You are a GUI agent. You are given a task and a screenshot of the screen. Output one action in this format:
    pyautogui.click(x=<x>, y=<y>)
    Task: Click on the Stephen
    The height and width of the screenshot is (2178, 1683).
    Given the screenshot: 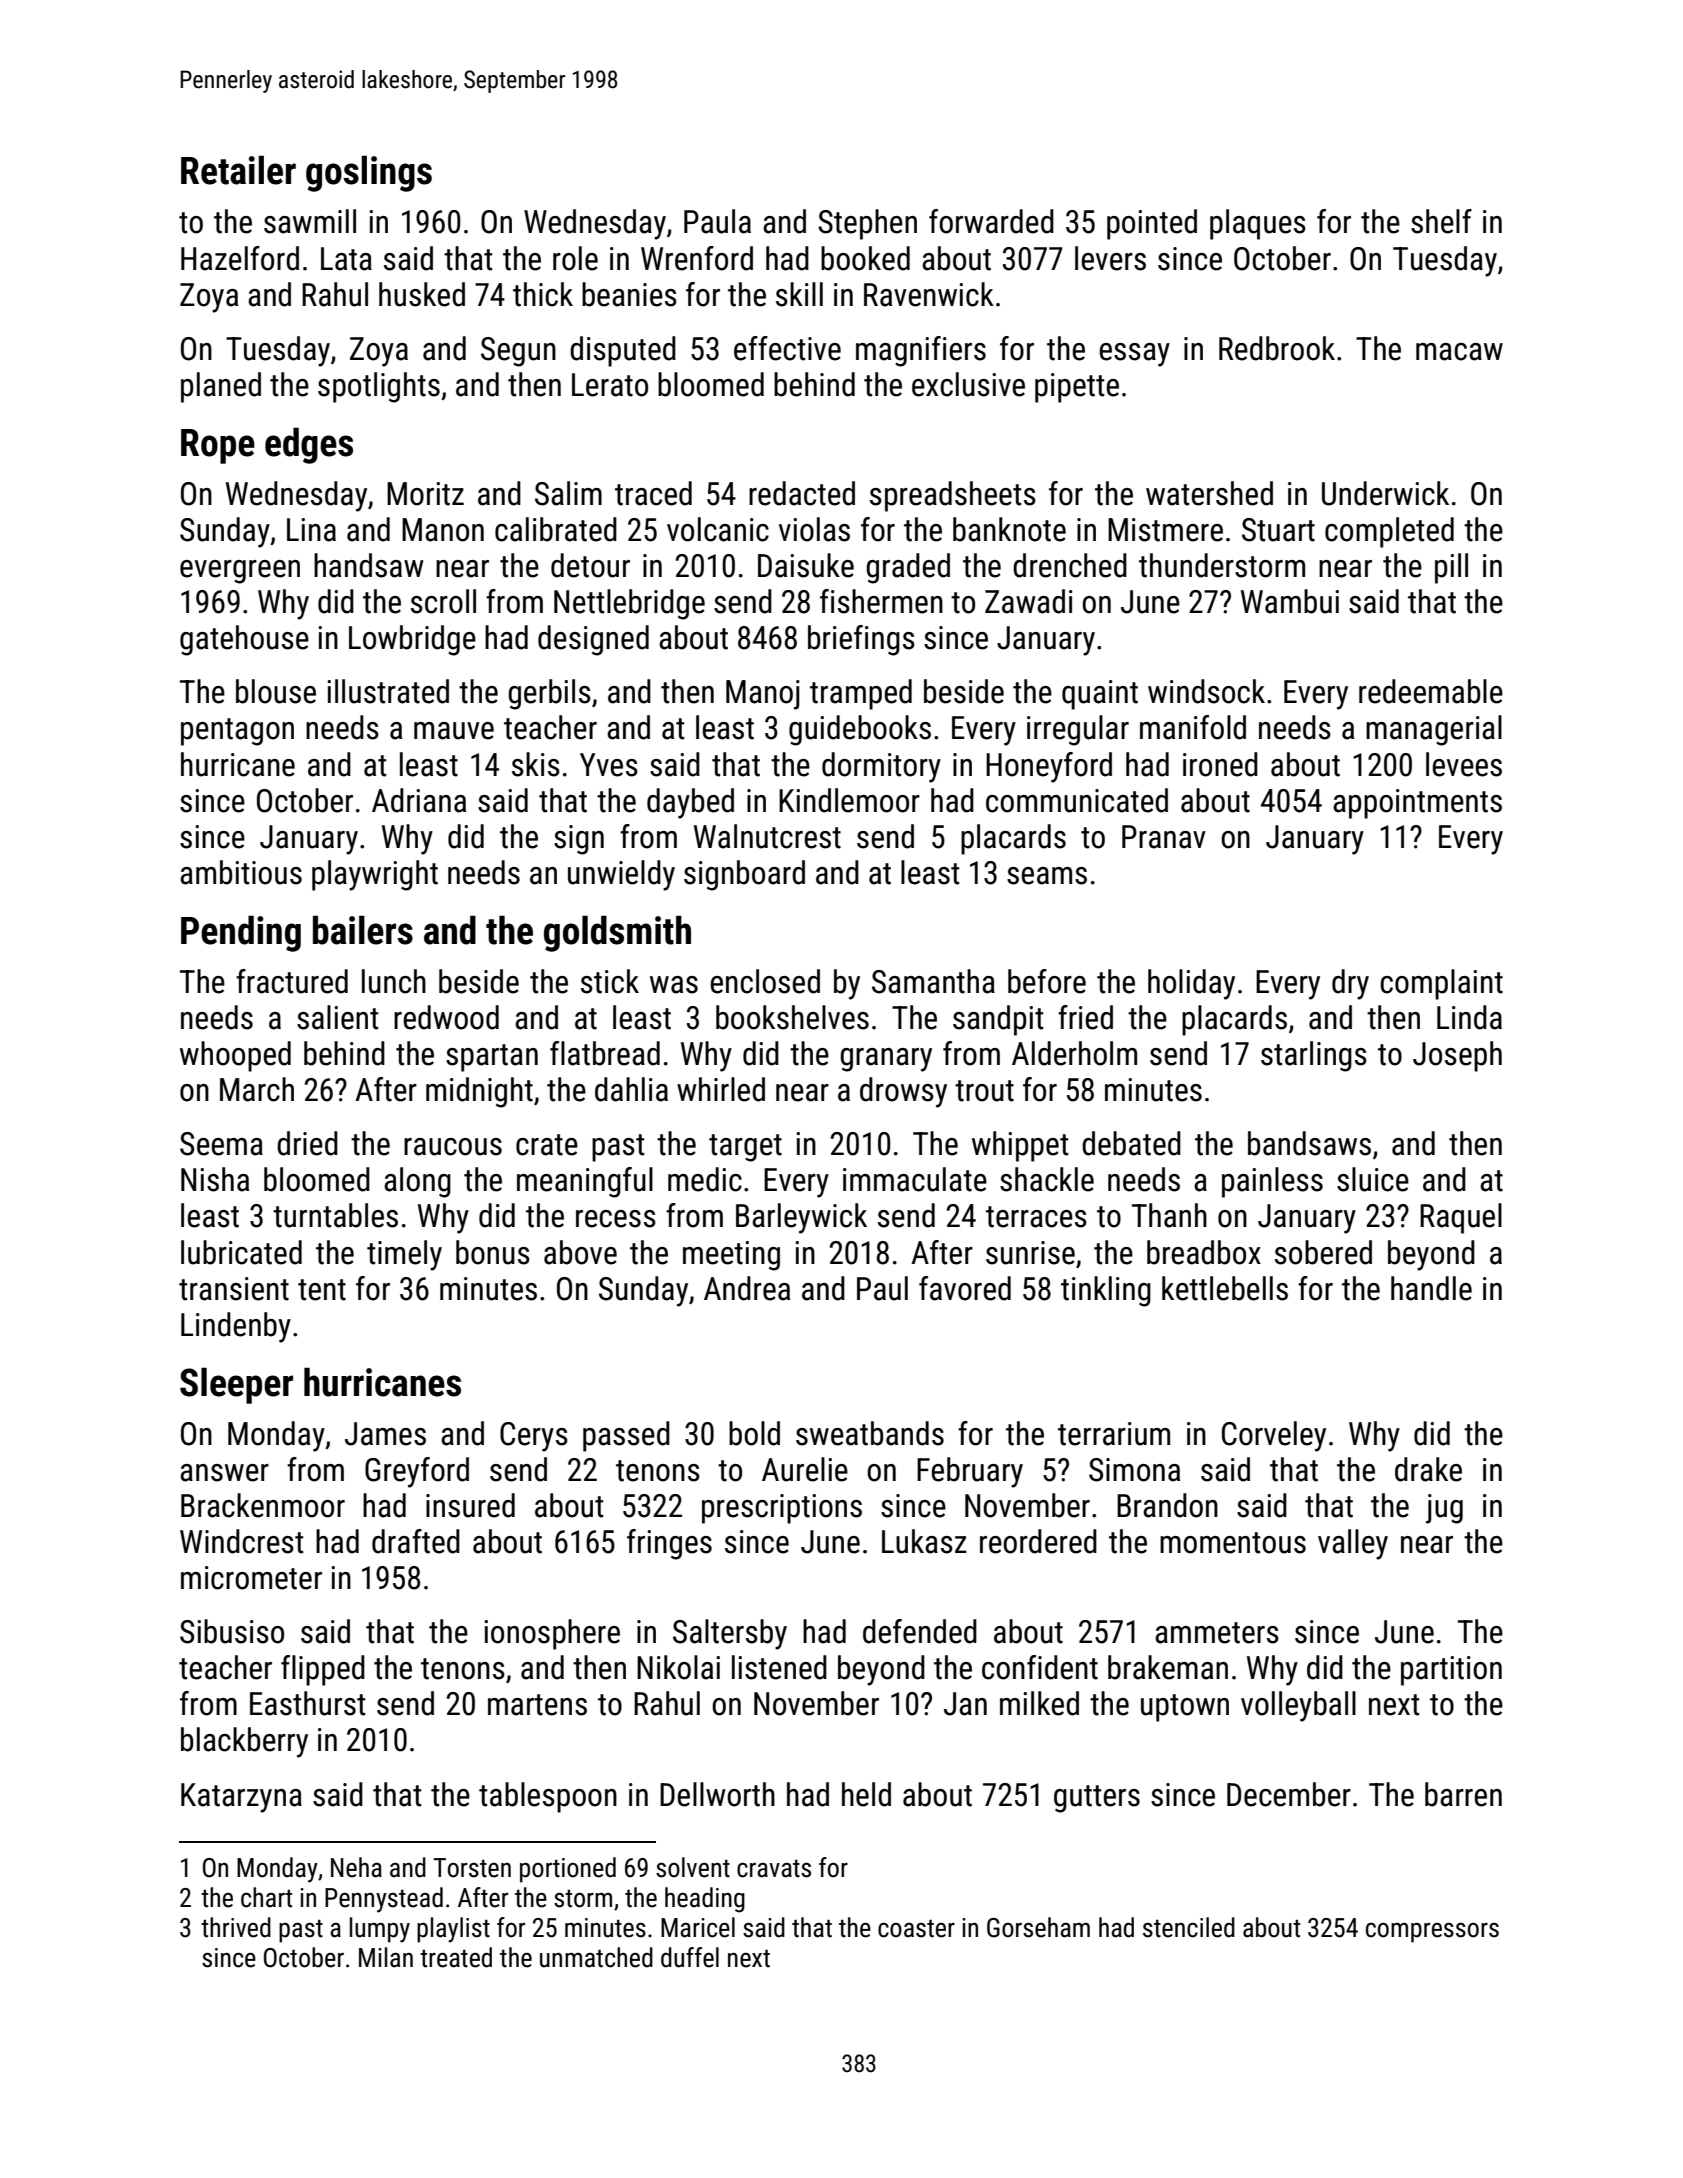 What is the action you would take?
    pyautogui.click(x=867, y=224)
